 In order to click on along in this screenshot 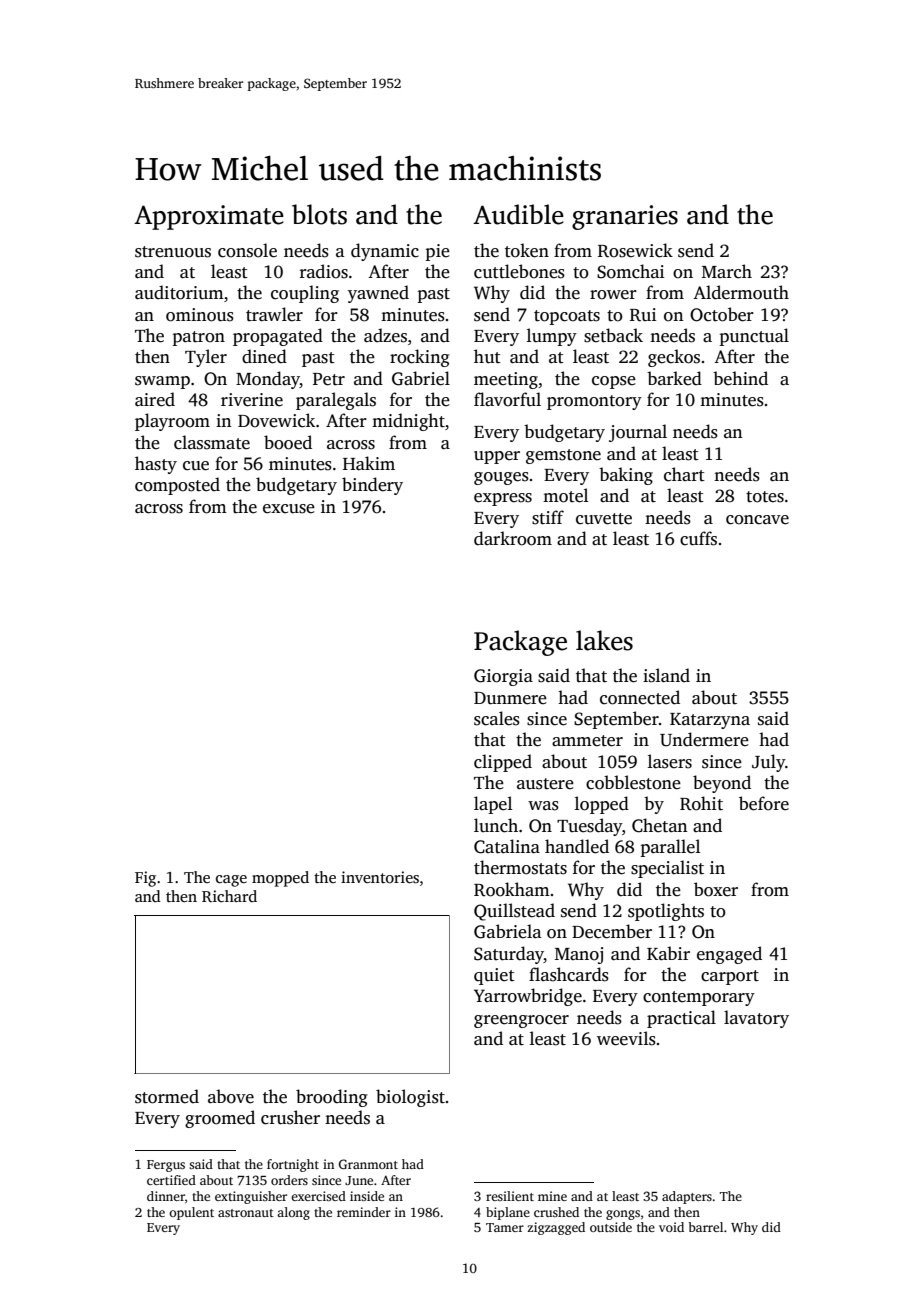, I will do `click(293, 1213)`.
